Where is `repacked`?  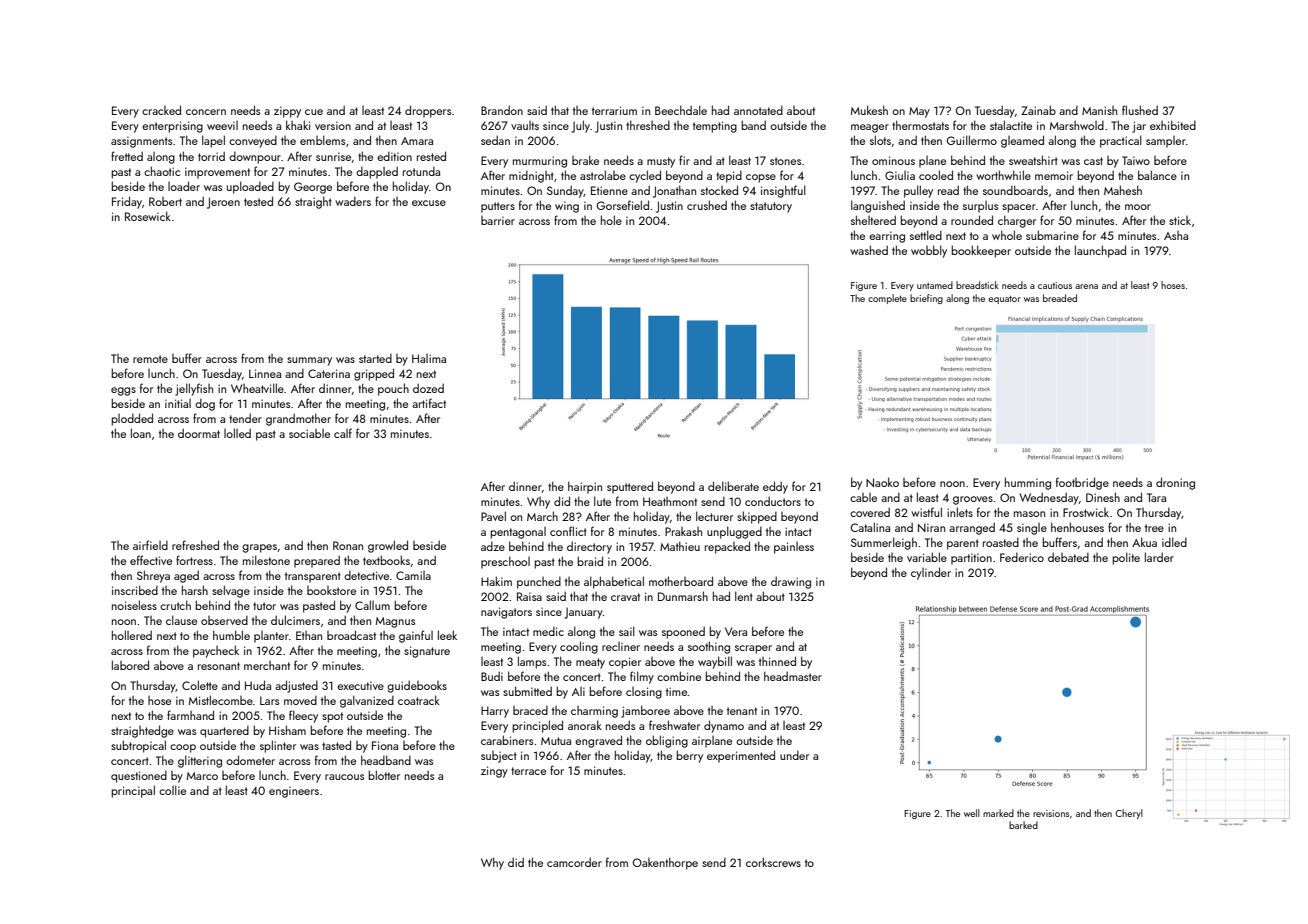 repacked is located at coordinates (727, 547).
